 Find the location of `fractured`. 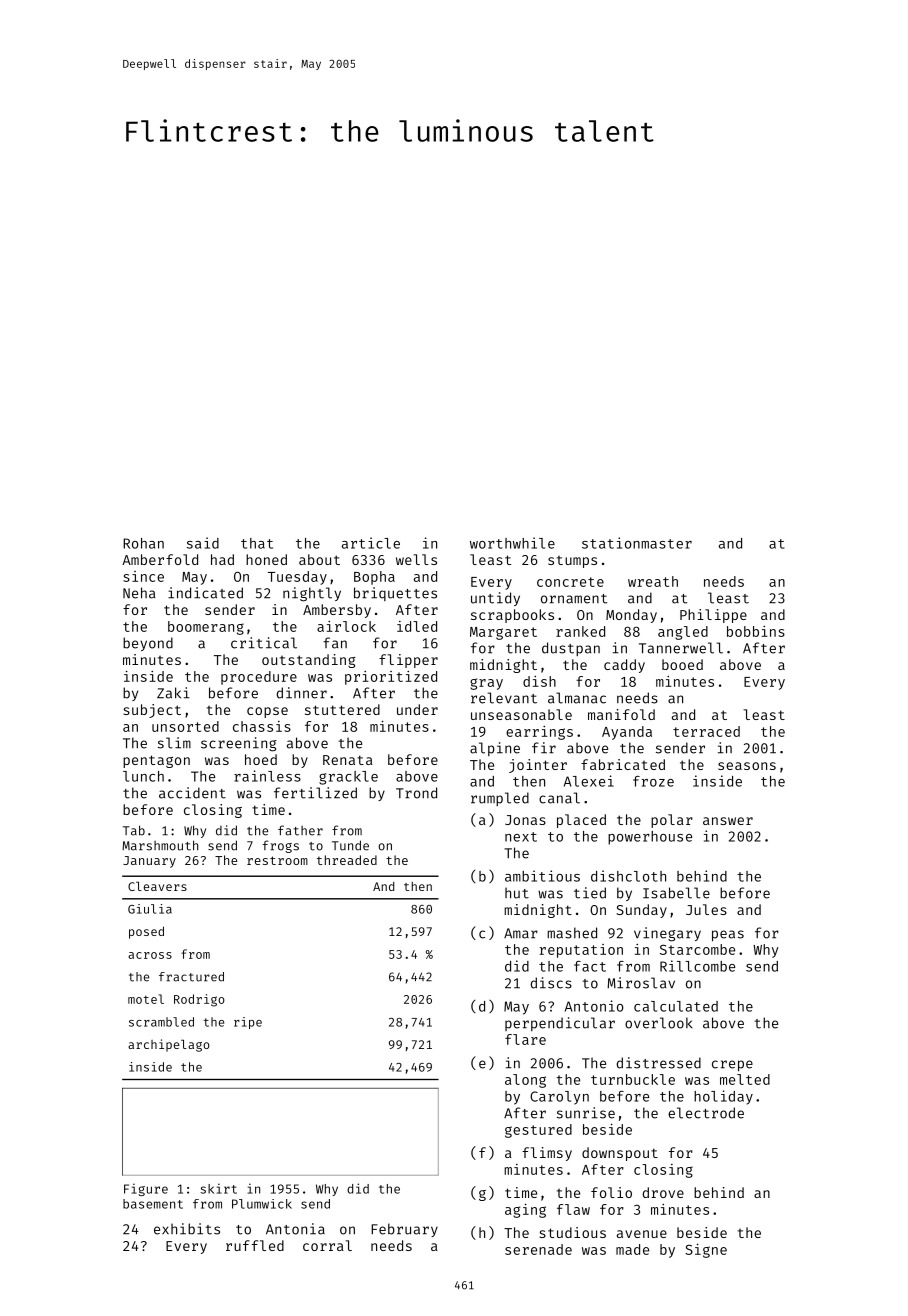

fractured is located at coordinates (191, 977).
